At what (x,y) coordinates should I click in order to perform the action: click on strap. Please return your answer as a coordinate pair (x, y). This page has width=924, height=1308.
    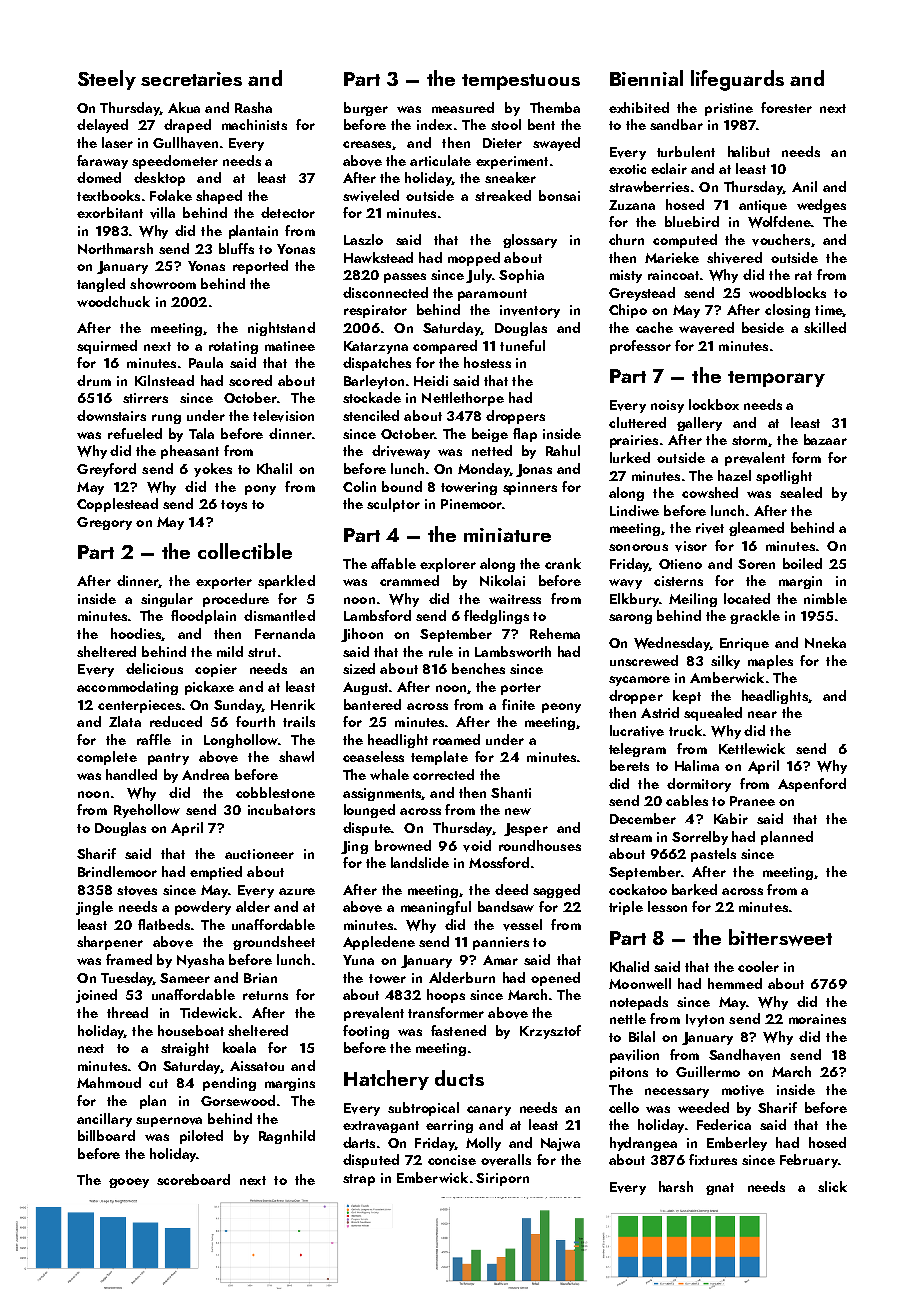
    Looking at the image, I should click on (359, 1180).
